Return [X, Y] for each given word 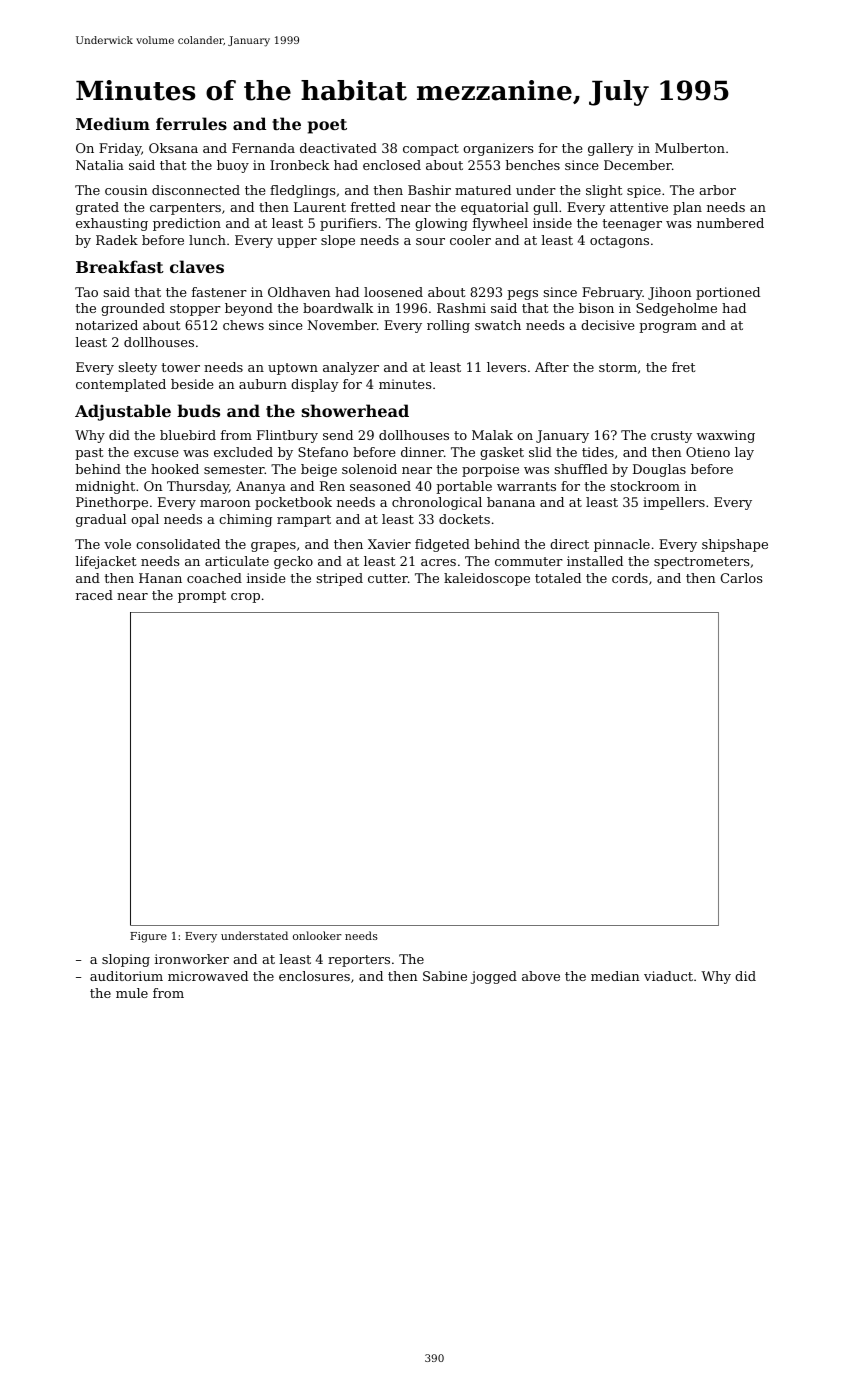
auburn [263, 384]
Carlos [741, 578]
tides [598, 452]
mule [132, 993]
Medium [113, 123]
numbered [730, 223]
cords [630, 578]
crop [245, 598]
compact [431, 150]
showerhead [355, 410]
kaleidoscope [487, 579]
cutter [388, 578]
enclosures [314, 976]
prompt [202, 597]
